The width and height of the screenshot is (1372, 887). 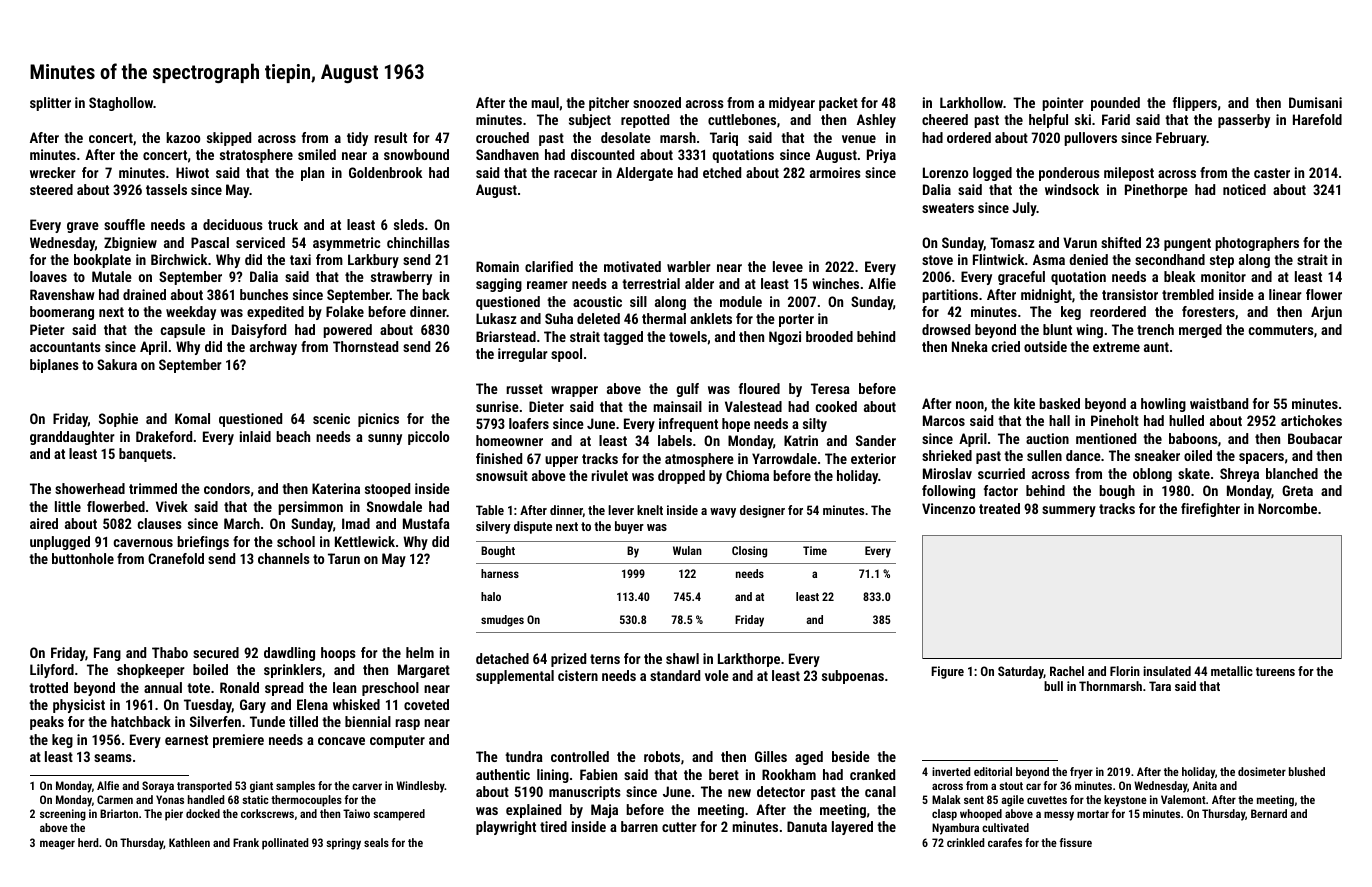 I want to click on earnest, so click(x=186, y=740).
